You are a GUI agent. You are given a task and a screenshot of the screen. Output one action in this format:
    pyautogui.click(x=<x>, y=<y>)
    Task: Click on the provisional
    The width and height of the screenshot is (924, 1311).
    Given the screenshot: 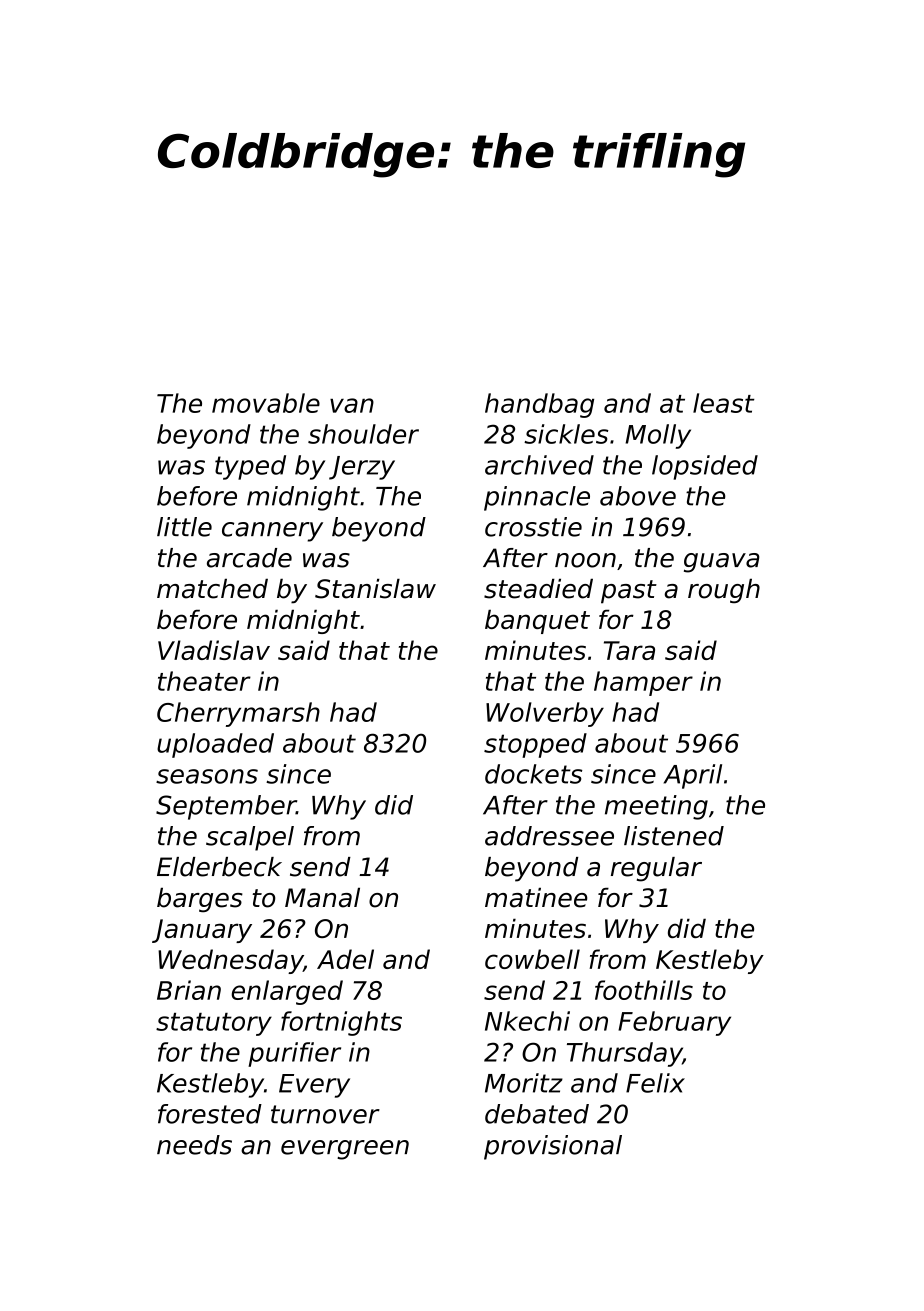 What is the action you would take?
    pyautogui.click(x=553, y=1147)
